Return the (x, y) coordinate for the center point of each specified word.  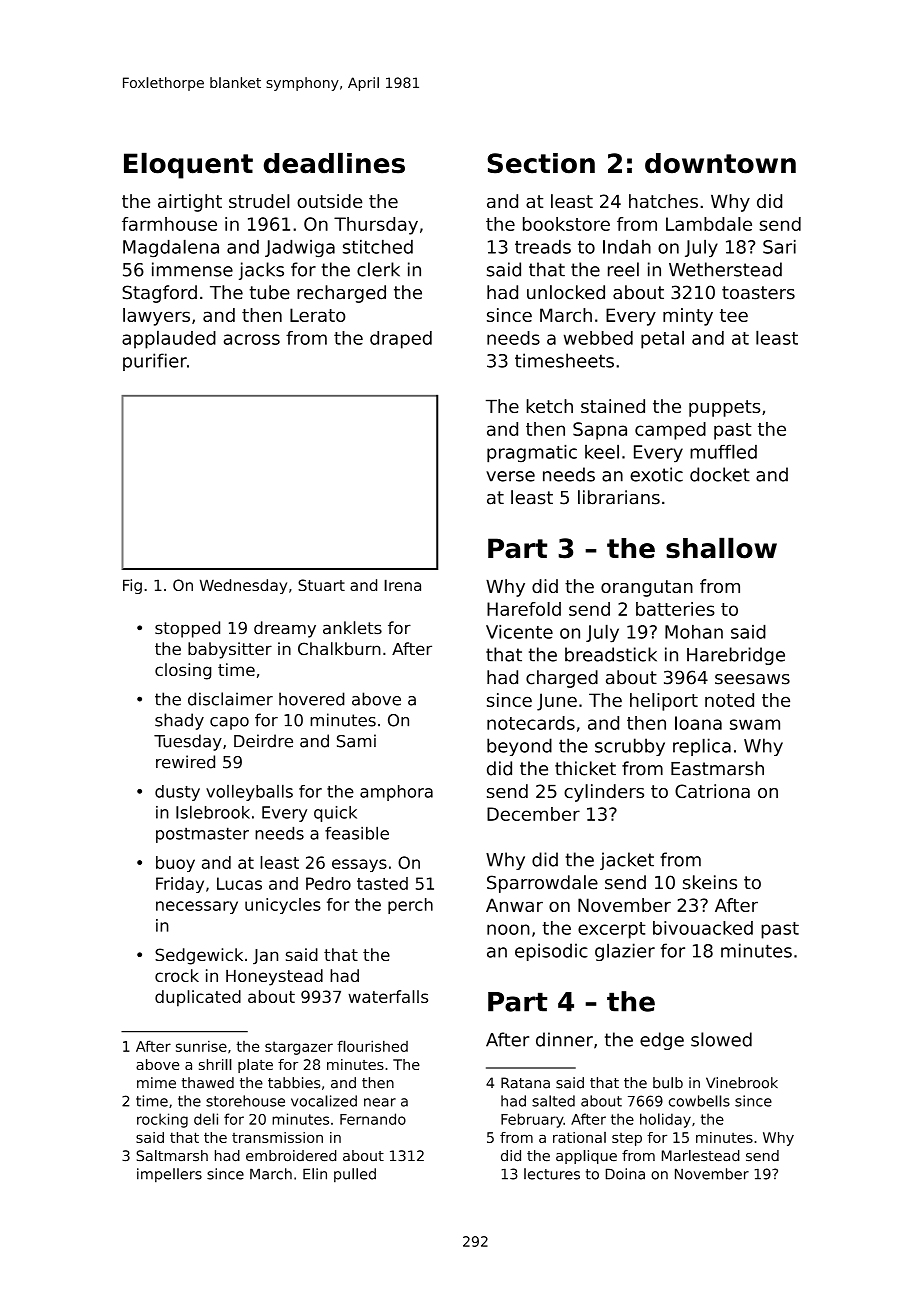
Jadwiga (300, 248)
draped (401, 340)
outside (329, 201)
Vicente (519, 632)
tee (734, 315)
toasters (758, 293)
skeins (710, 882)
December (533, 814)
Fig (132, 586)
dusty (177, 793)
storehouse (245, 1101)
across (252, 339)
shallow (721, 548)
